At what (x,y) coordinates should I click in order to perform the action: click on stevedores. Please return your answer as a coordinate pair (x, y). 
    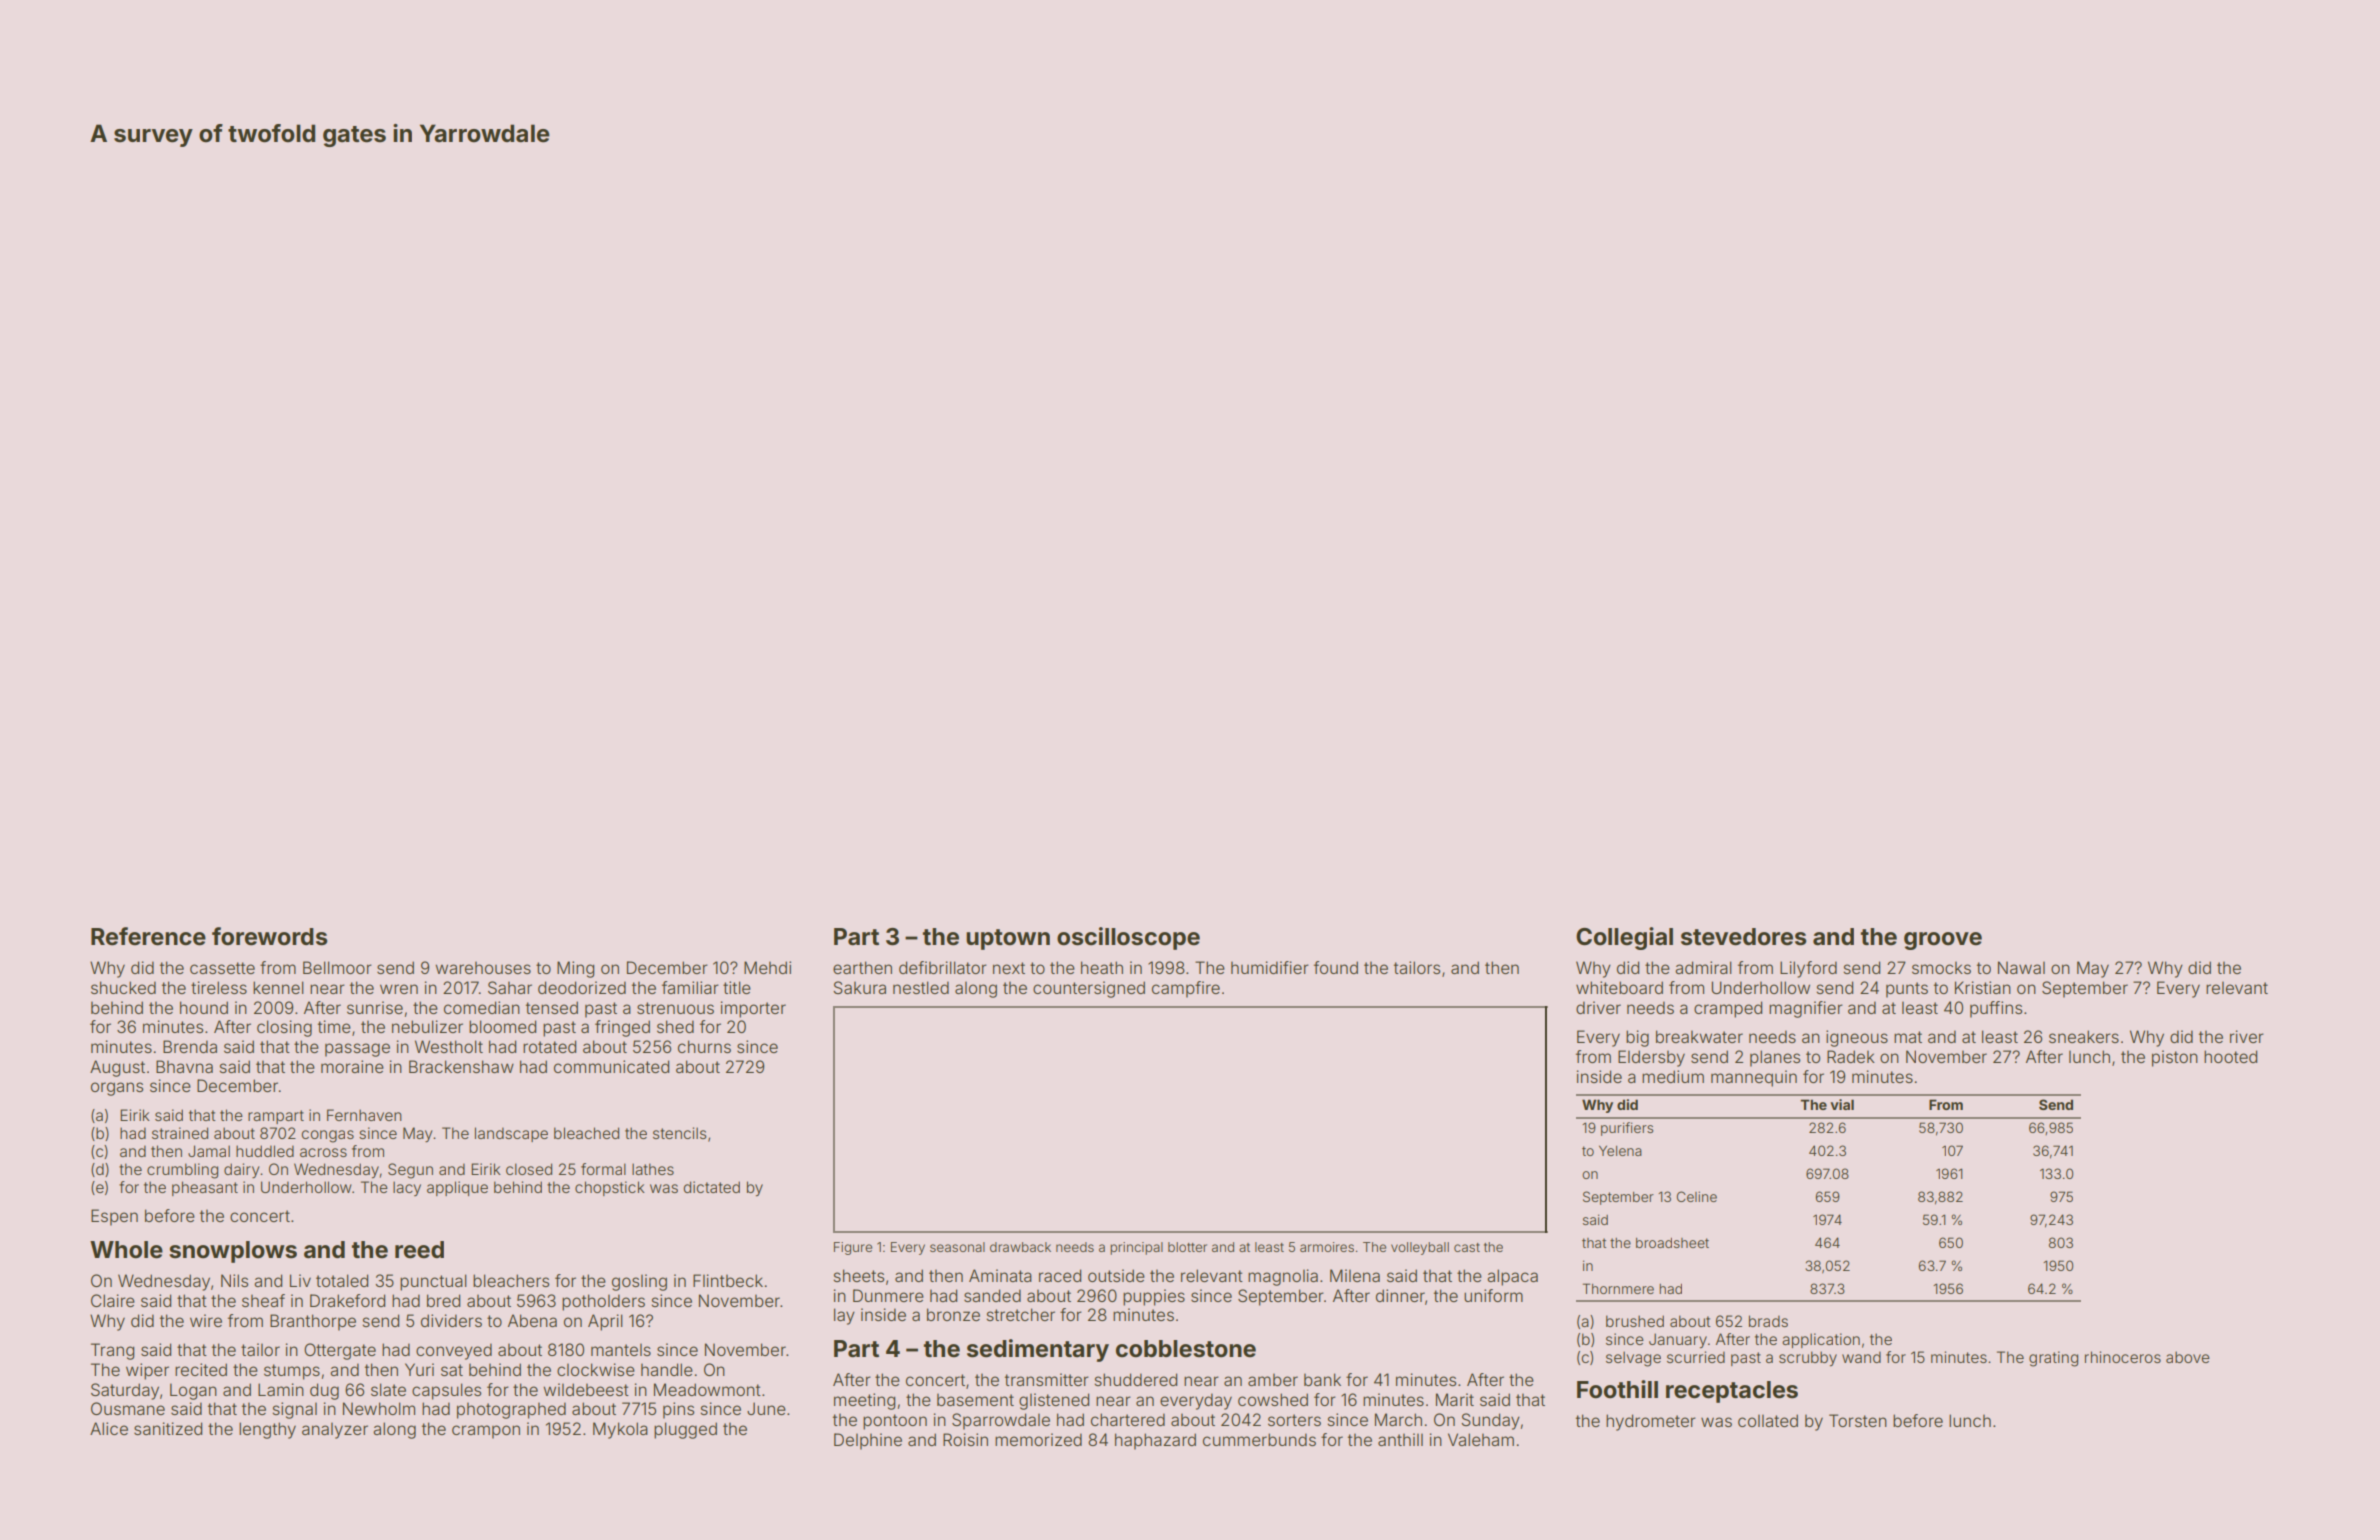
    Looking at the image, I should click on (1743, 937).
